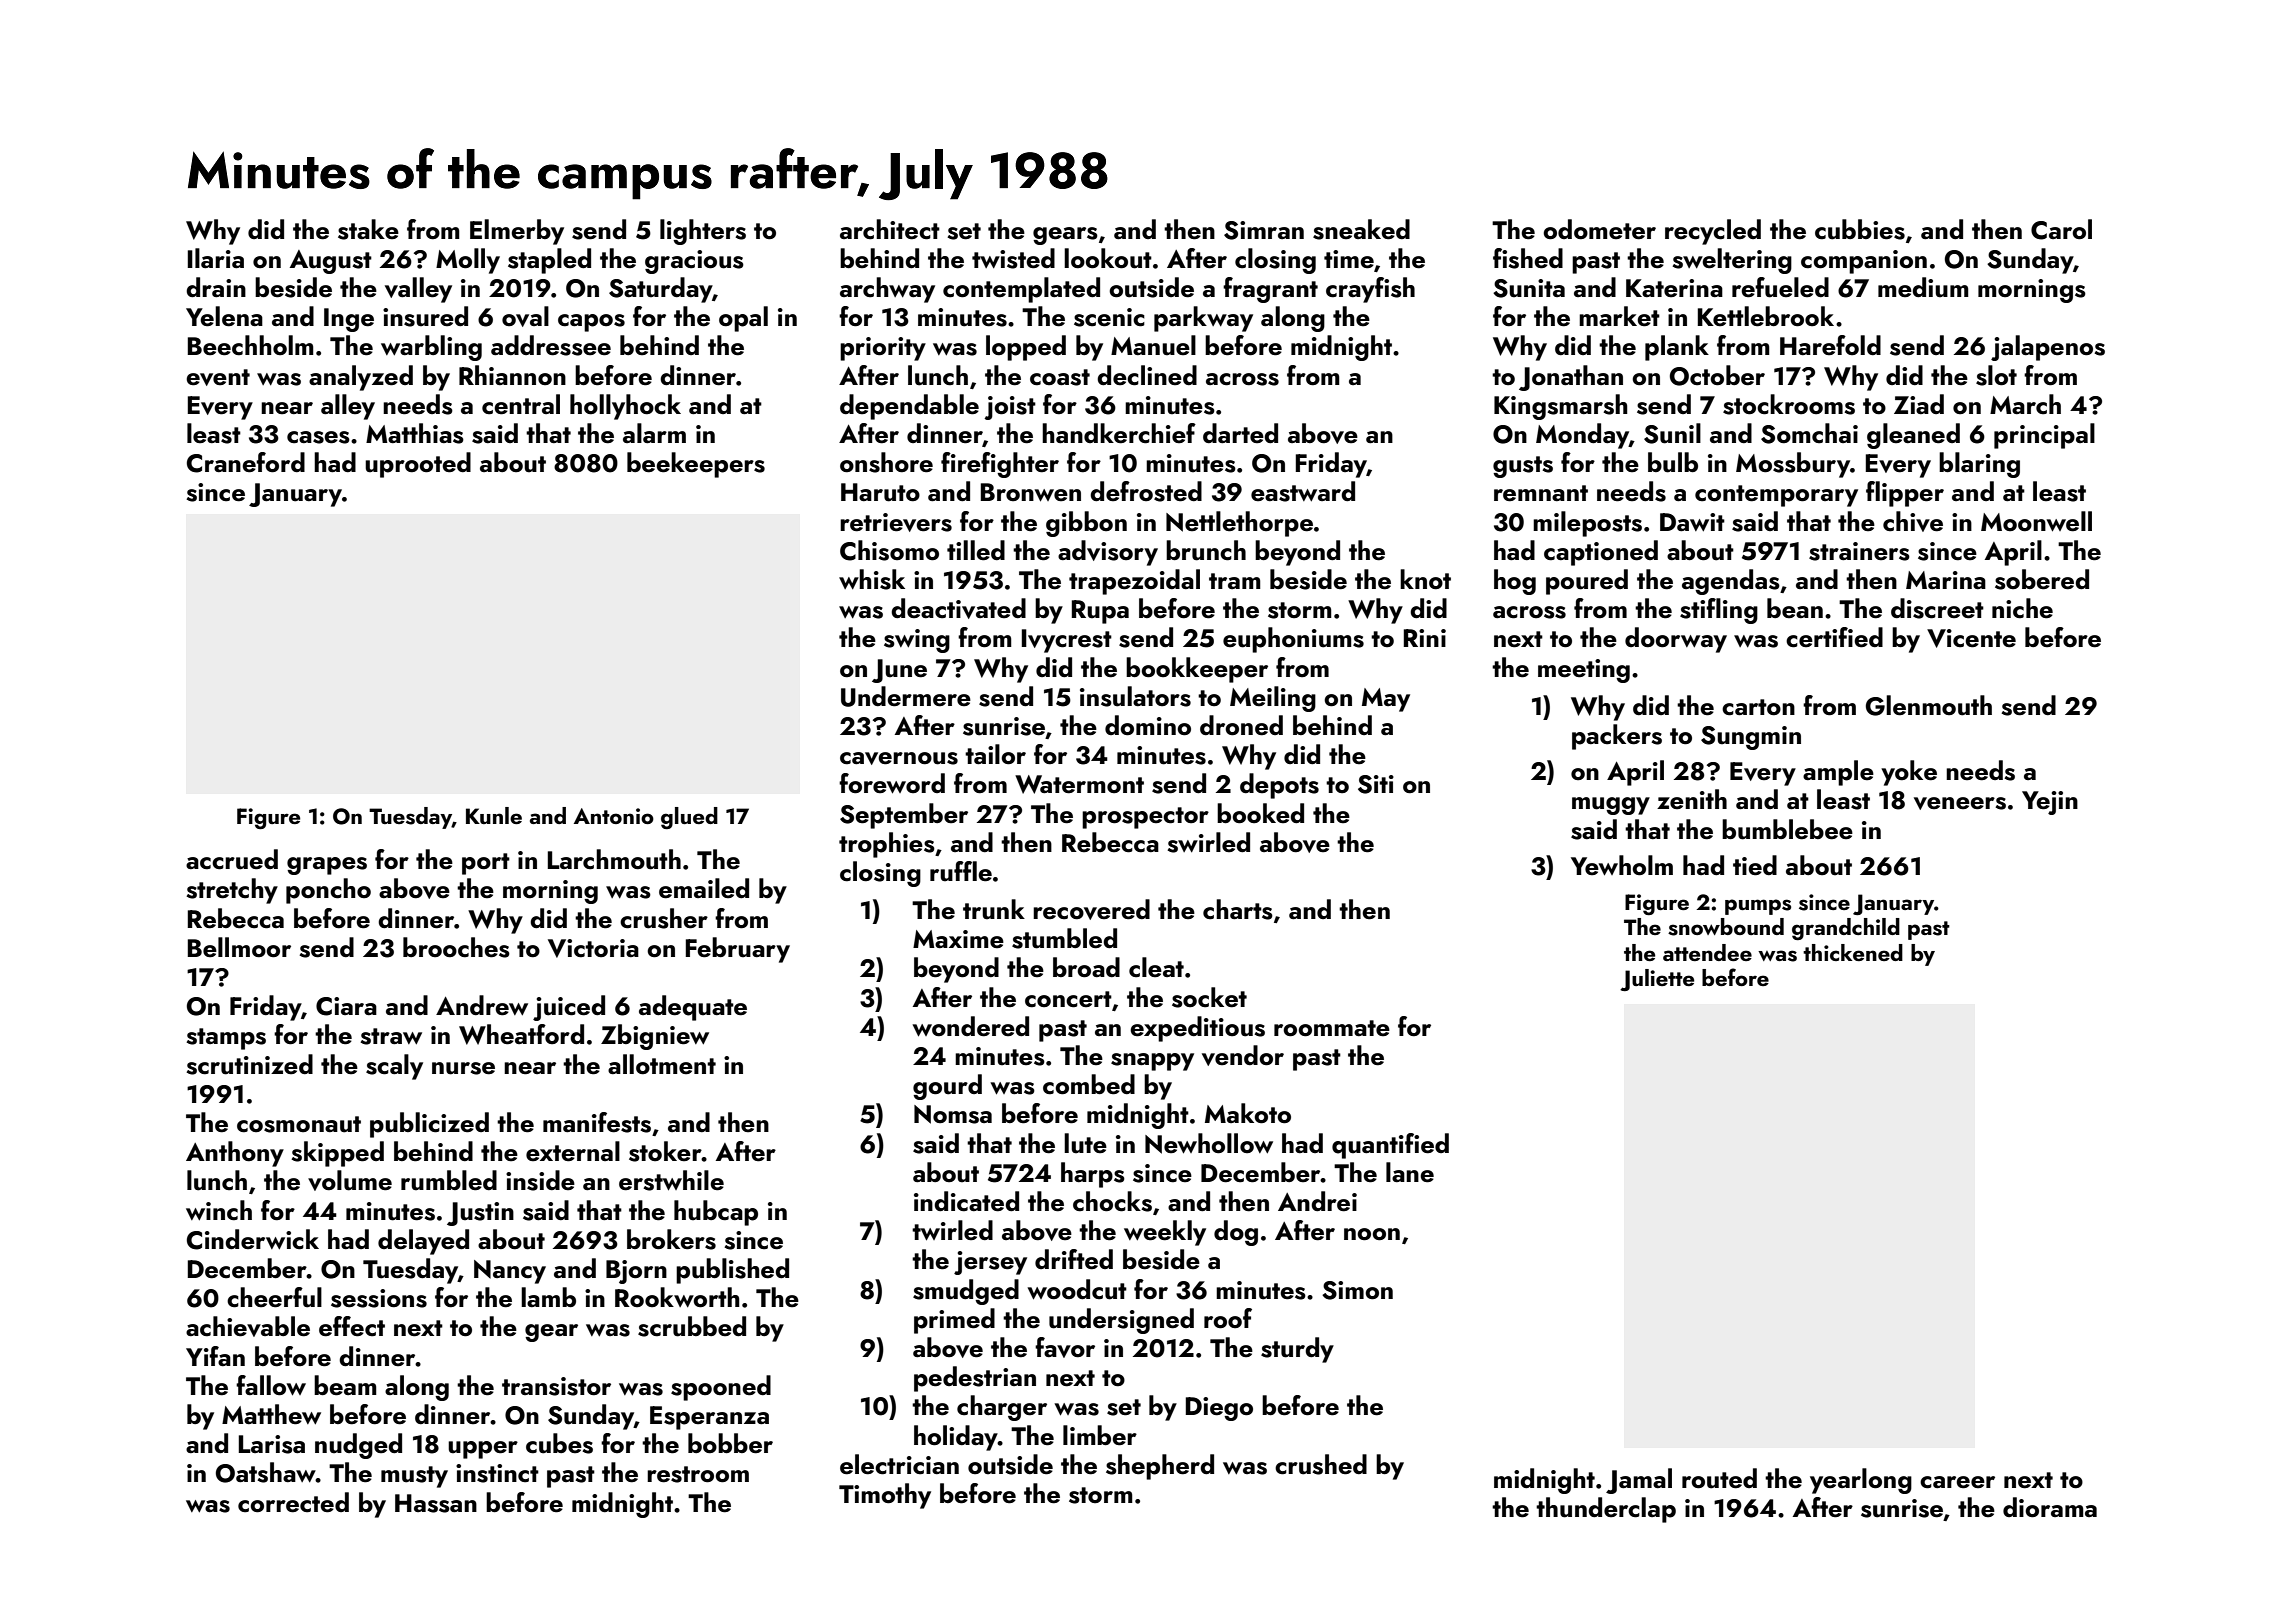  What do you see at coordinates (1606, 1510) in the page?
I see `thunderclap` at bounding box center [1606, 1510].
